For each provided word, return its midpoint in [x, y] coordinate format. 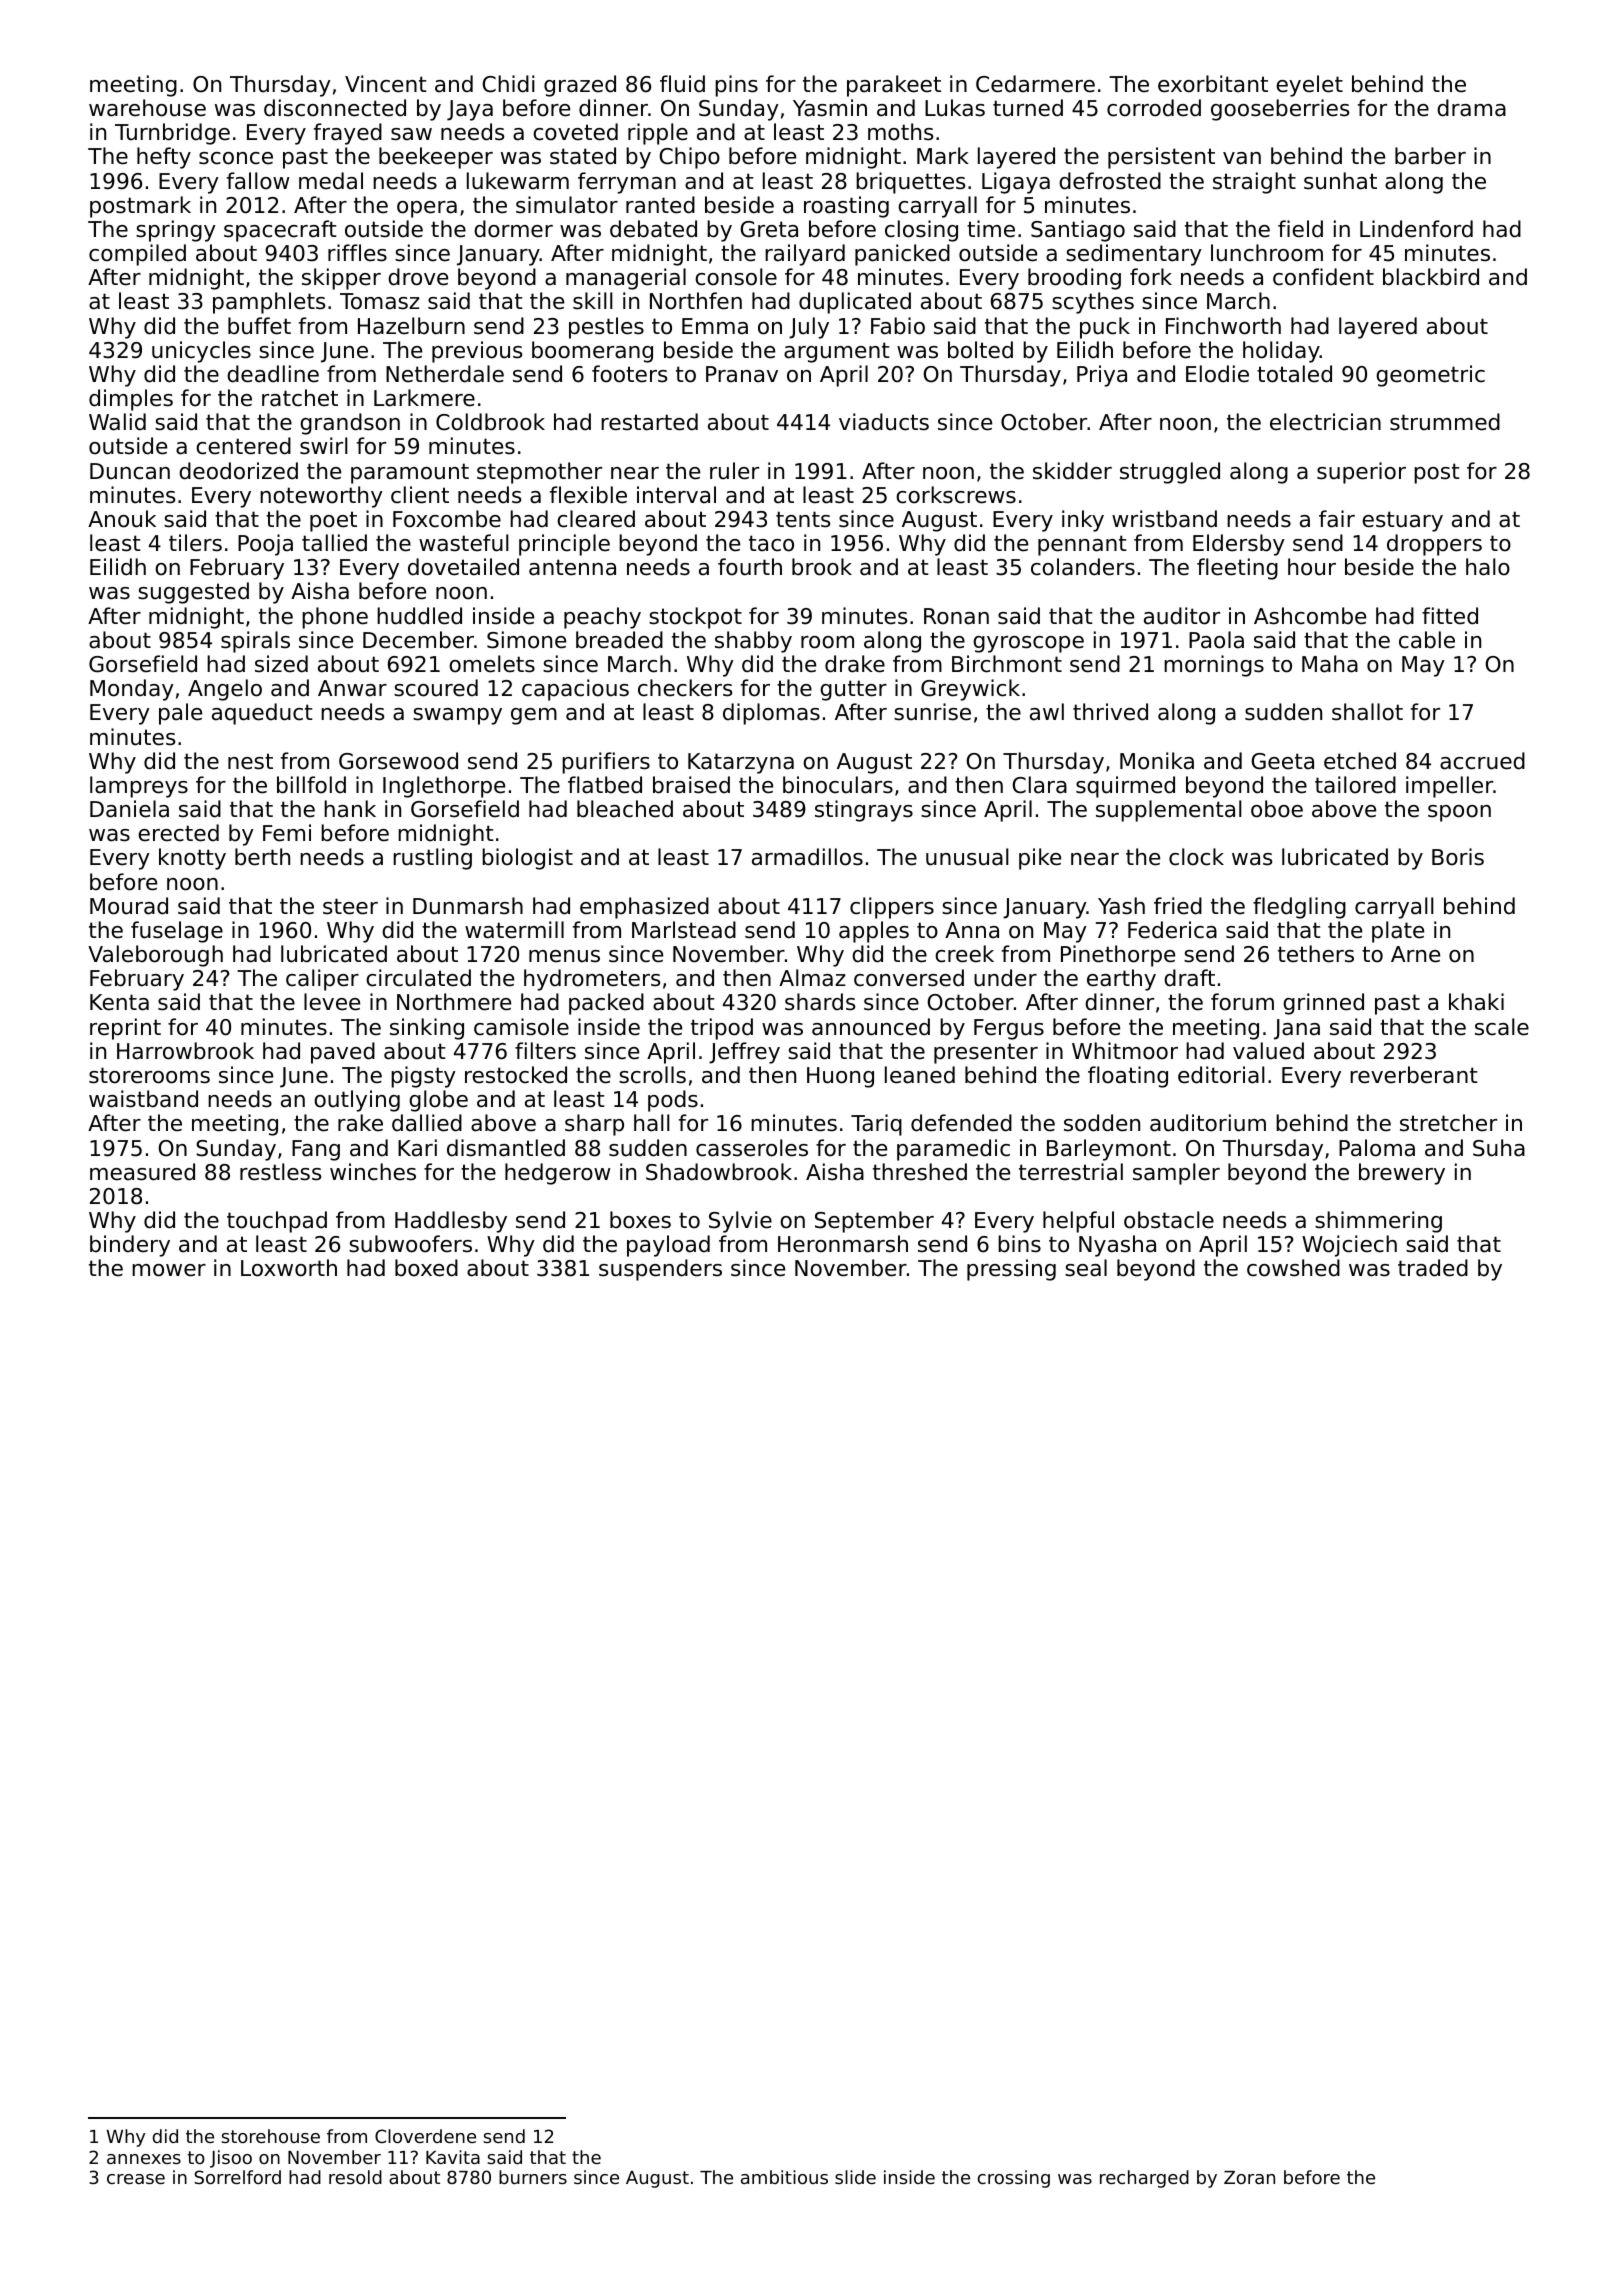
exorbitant [1213, 84]
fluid [682, 84]
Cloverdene [425, 2136]
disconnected [335, 108]
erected [178, 833]
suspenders [660, 1270]
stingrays [864, 811]
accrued [1482, 761]
